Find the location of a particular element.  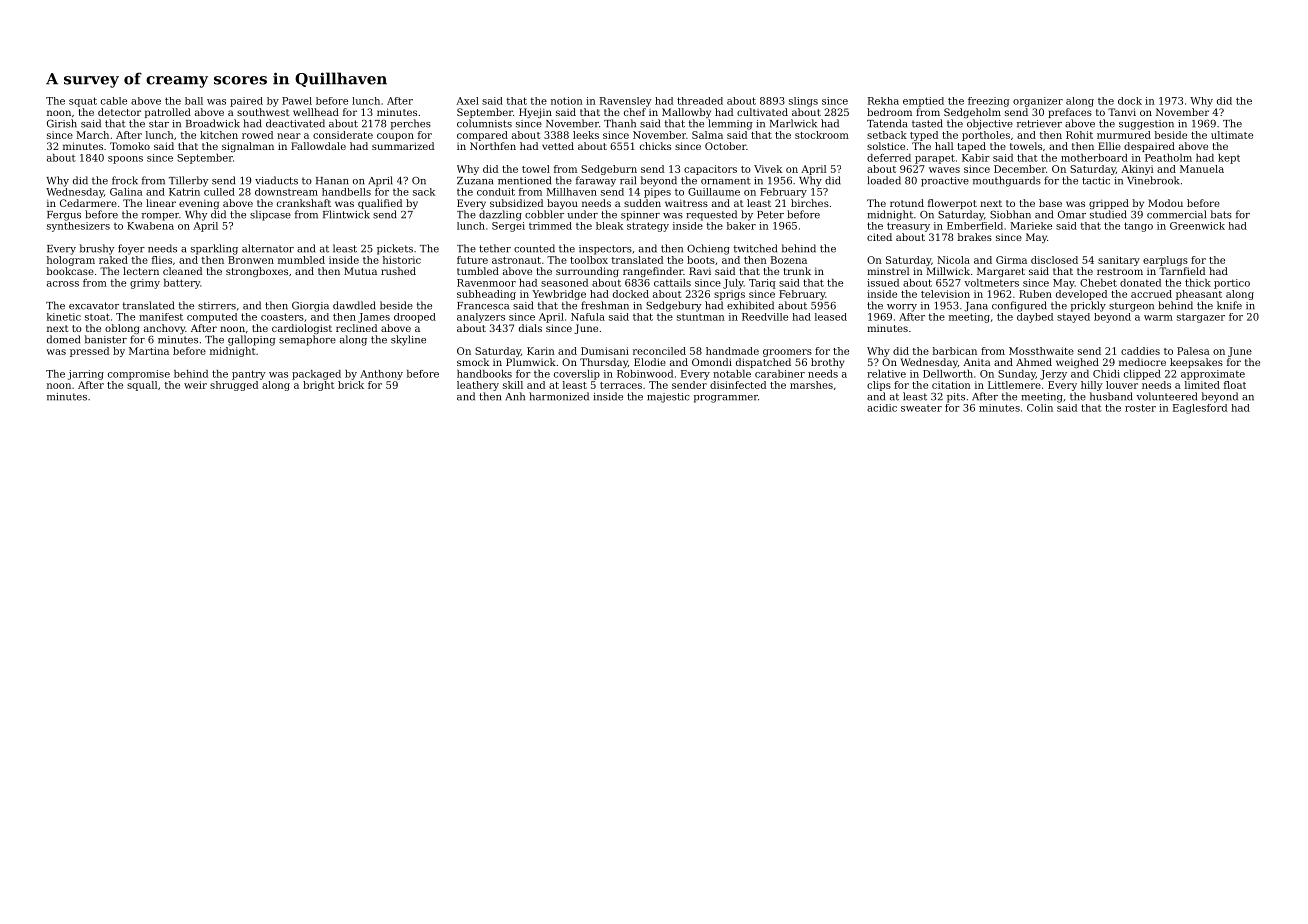

tactic is located at coordinates (1096, 181).
